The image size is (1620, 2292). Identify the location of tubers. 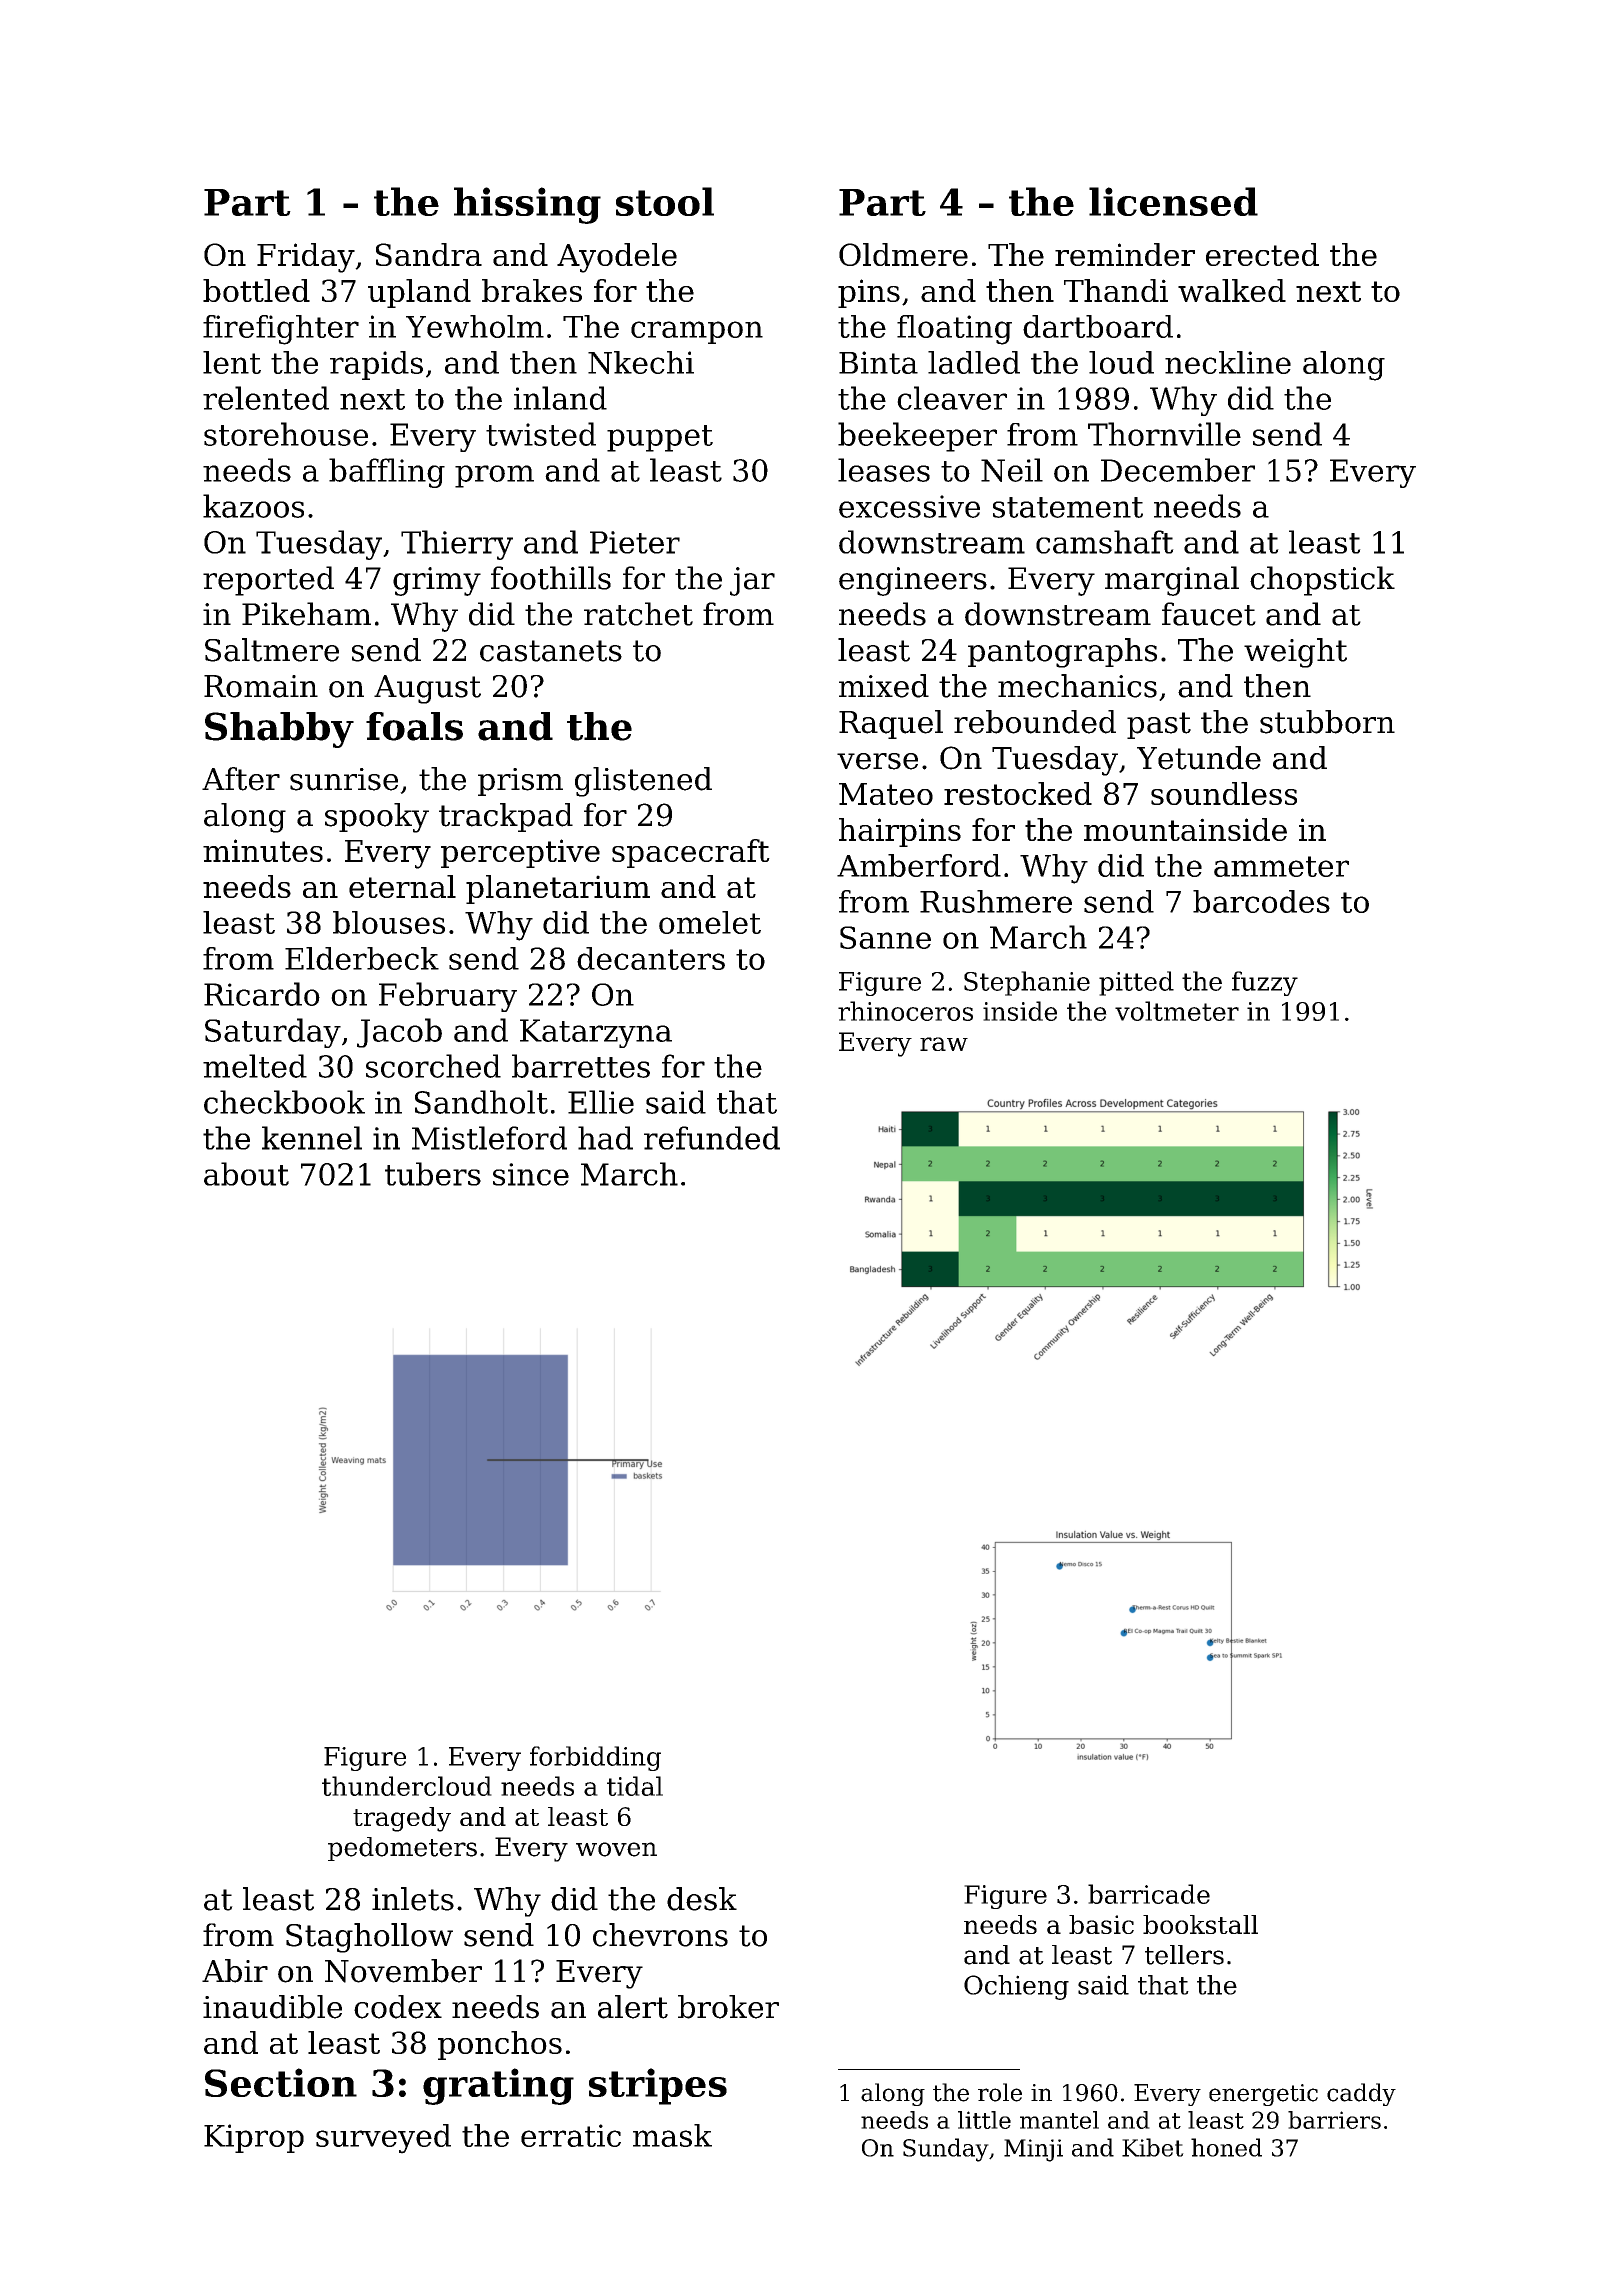
(433, 1174).
